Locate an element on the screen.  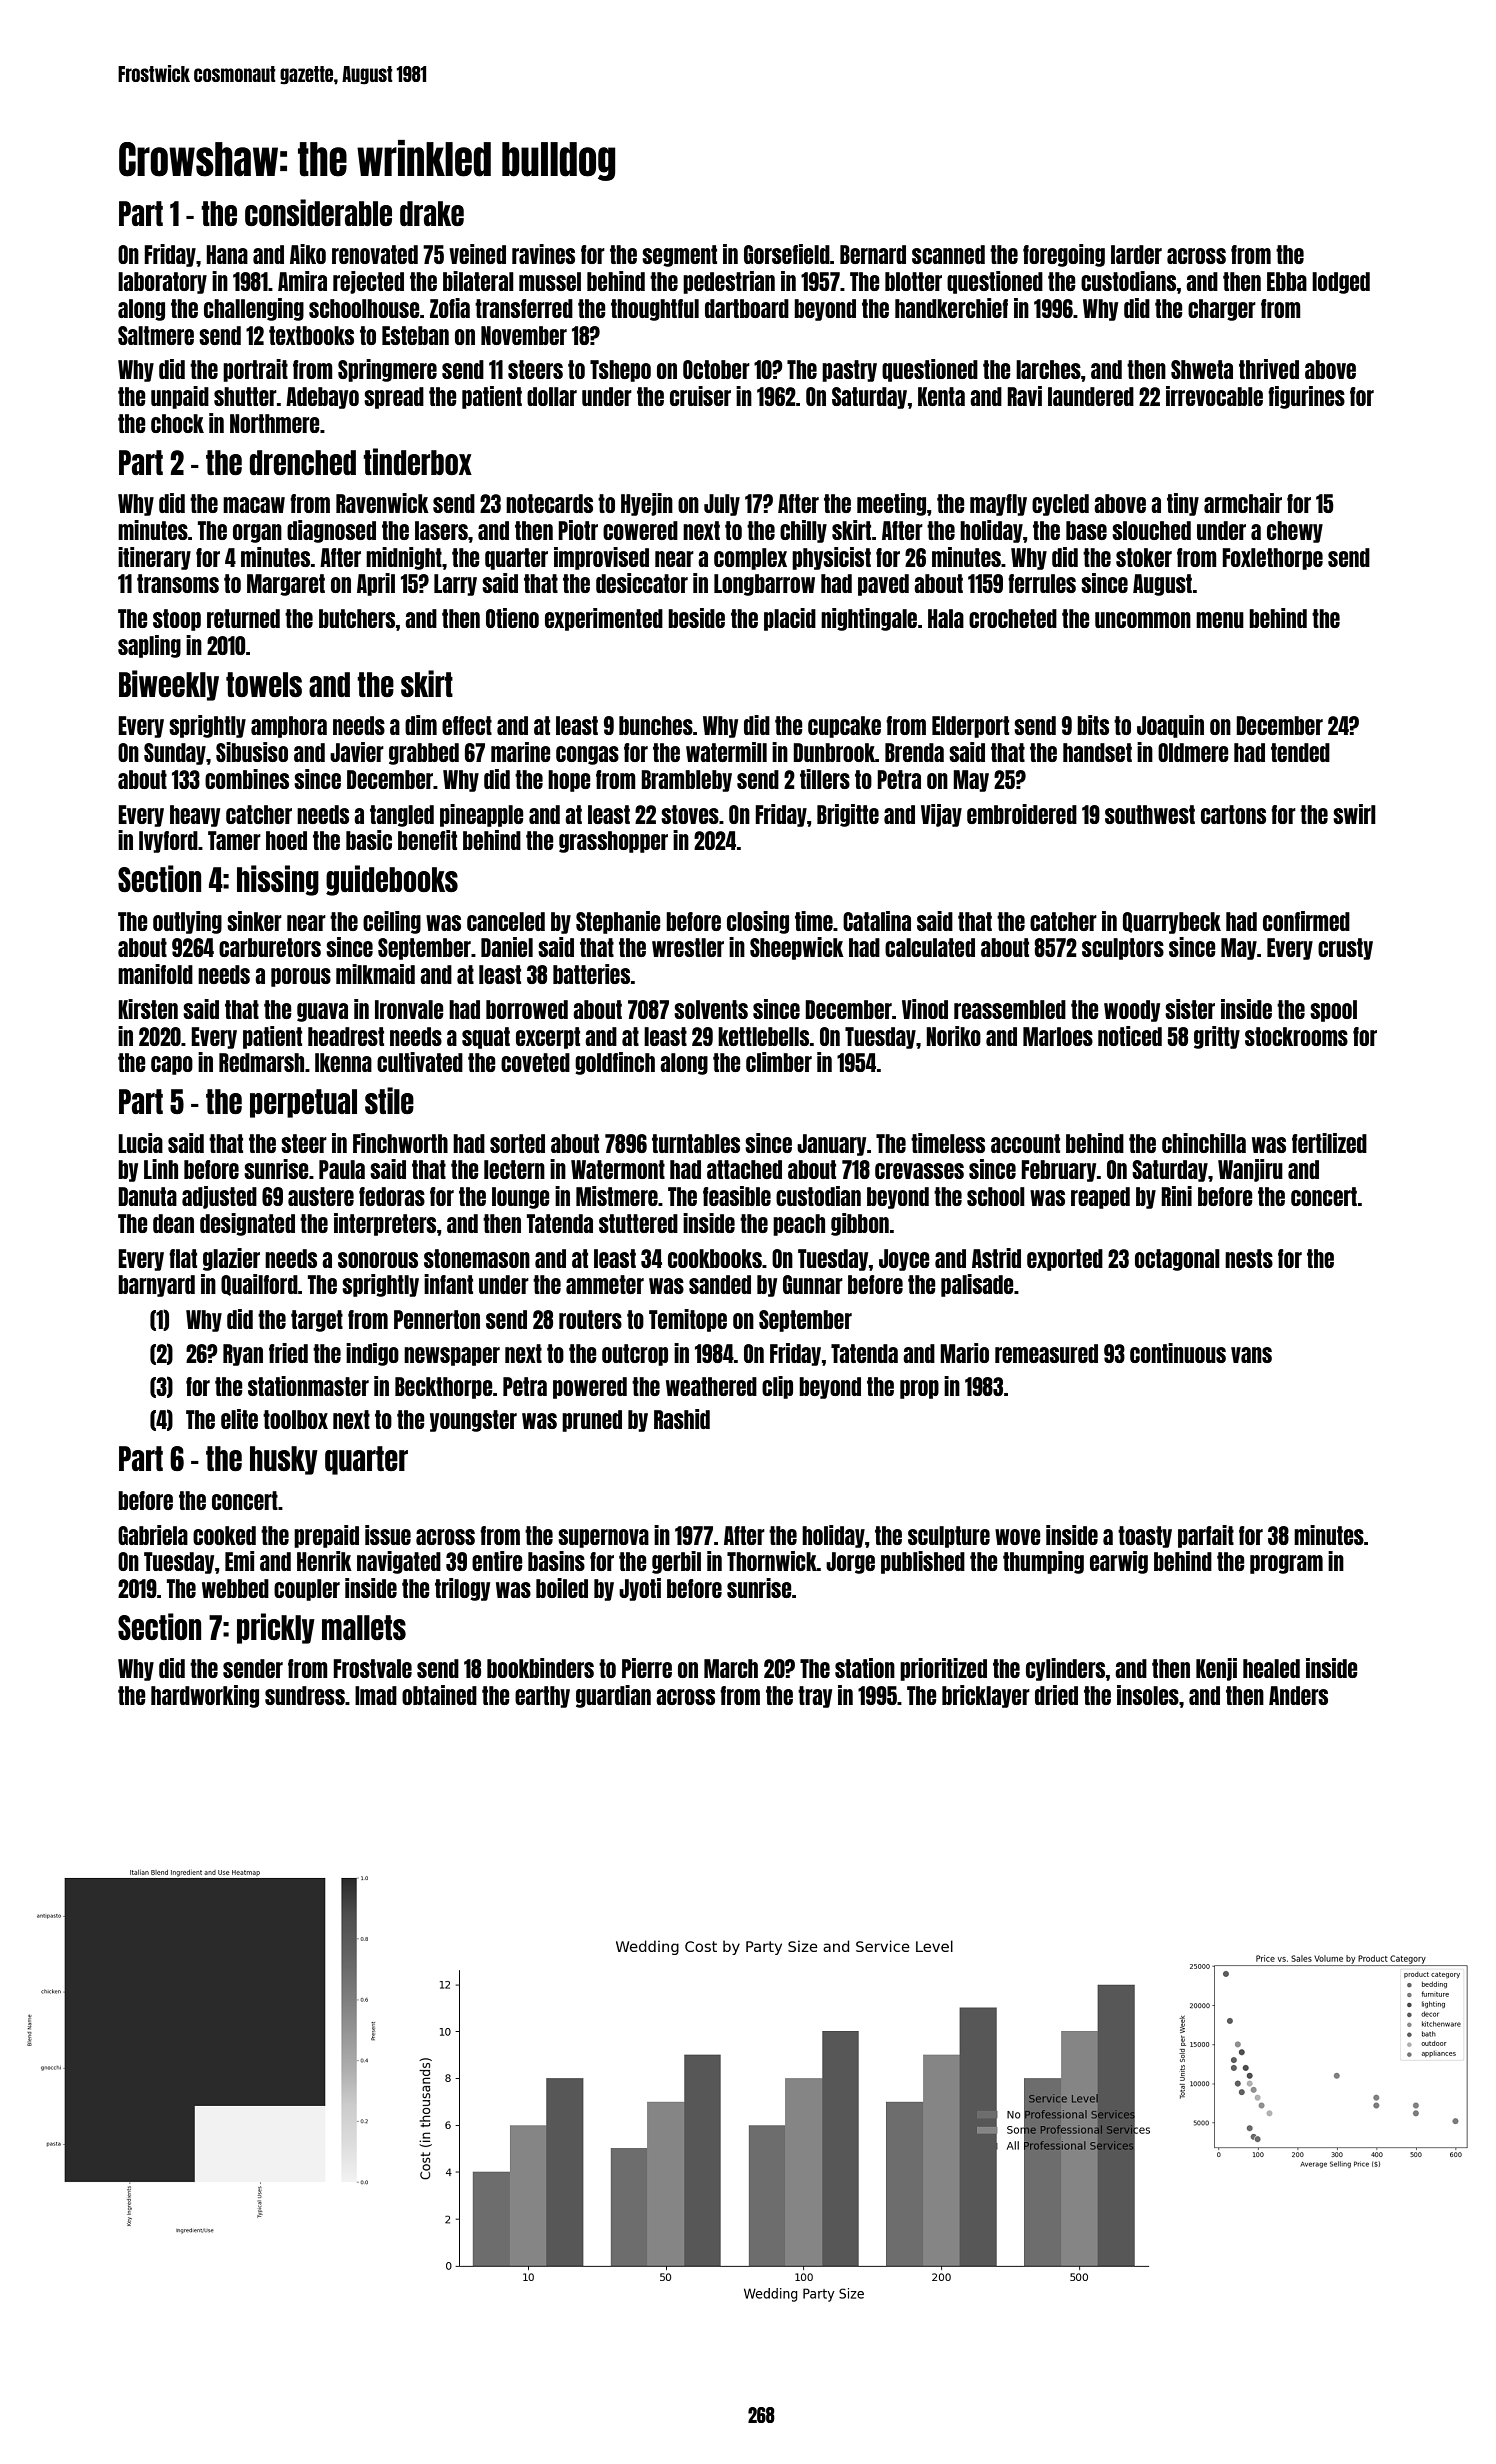
notecards is located at coordinates (549, 503).
